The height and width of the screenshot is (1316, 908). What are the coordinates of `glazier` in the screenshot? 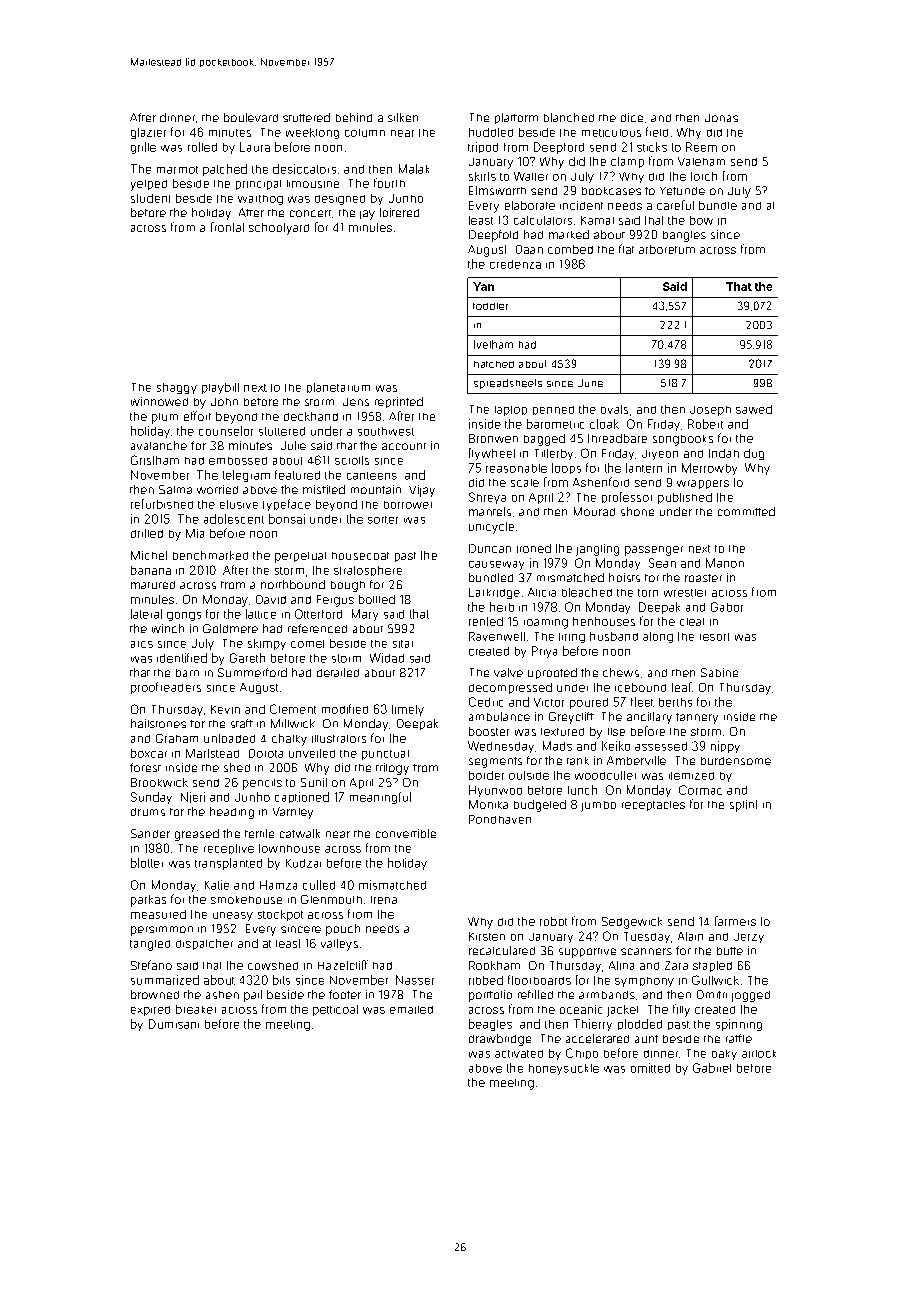 It's located at (148, 133).
